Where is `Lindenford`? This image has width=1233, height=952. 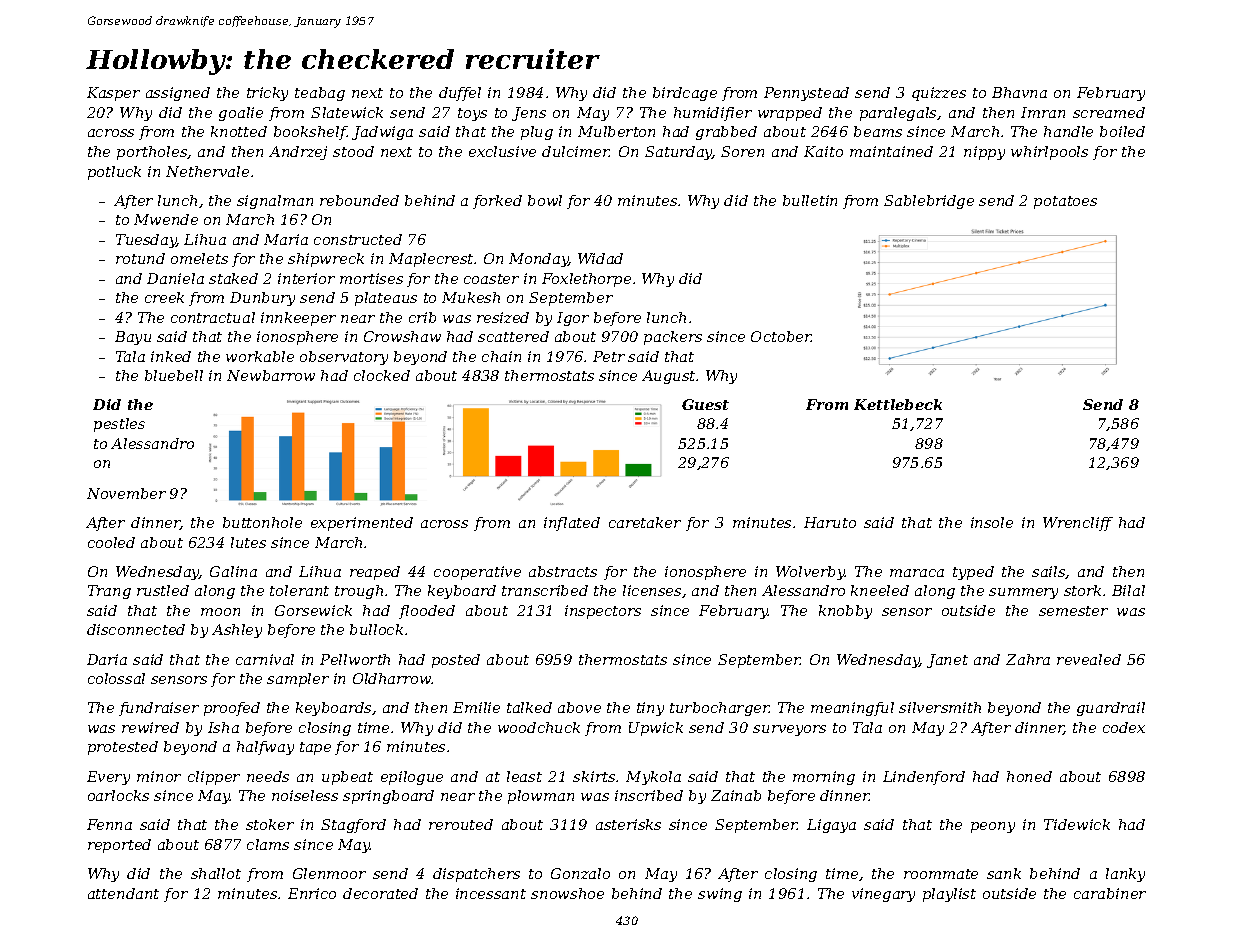 Lindenford is located at coordinates (924, 778).
